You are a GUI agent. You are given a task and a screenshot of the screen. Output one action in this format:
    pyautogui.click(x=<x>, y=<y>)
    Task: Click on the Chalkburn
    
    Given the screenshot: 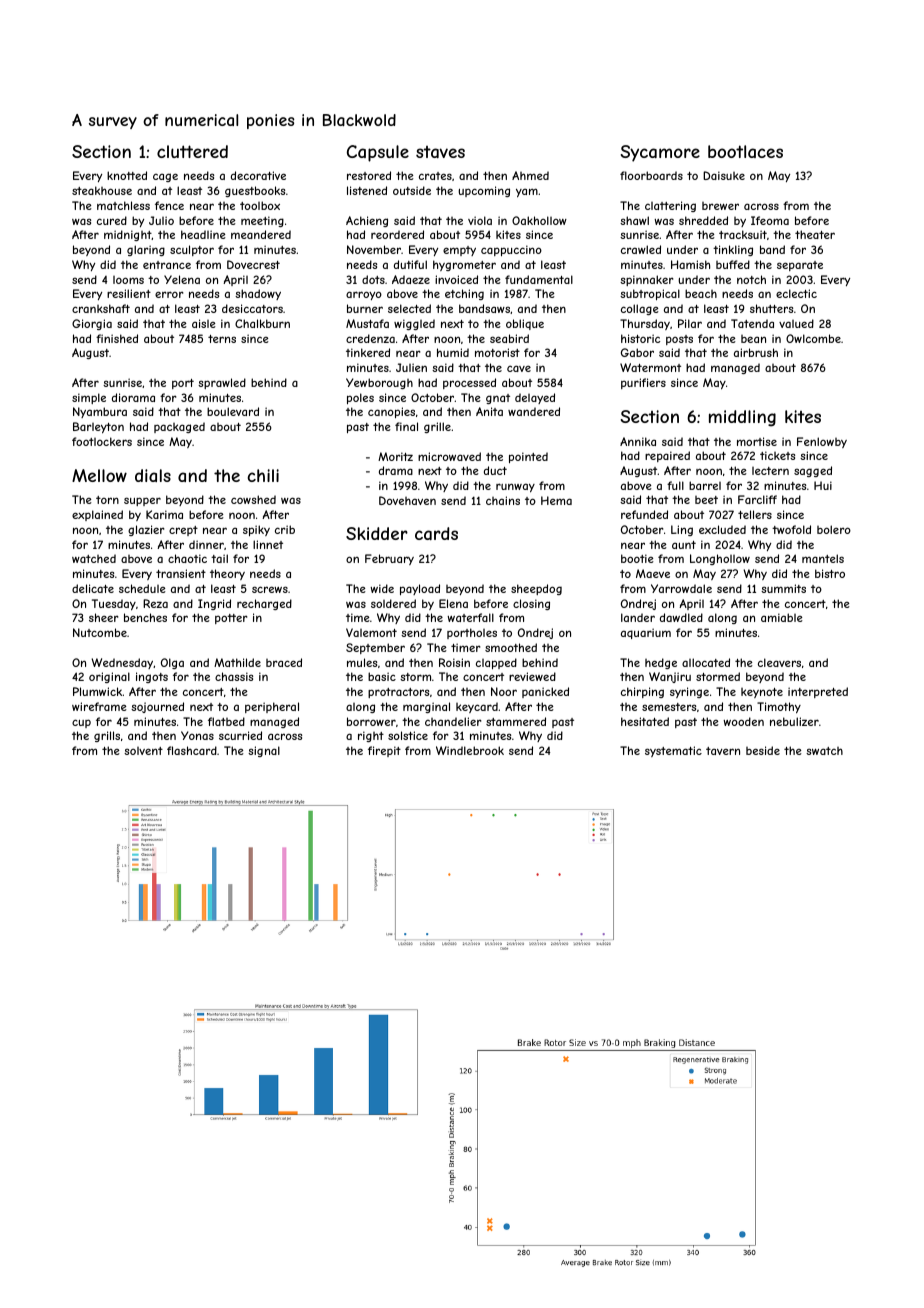 What is the action you would take?
    pyautogui.click(x=262, y=323)
